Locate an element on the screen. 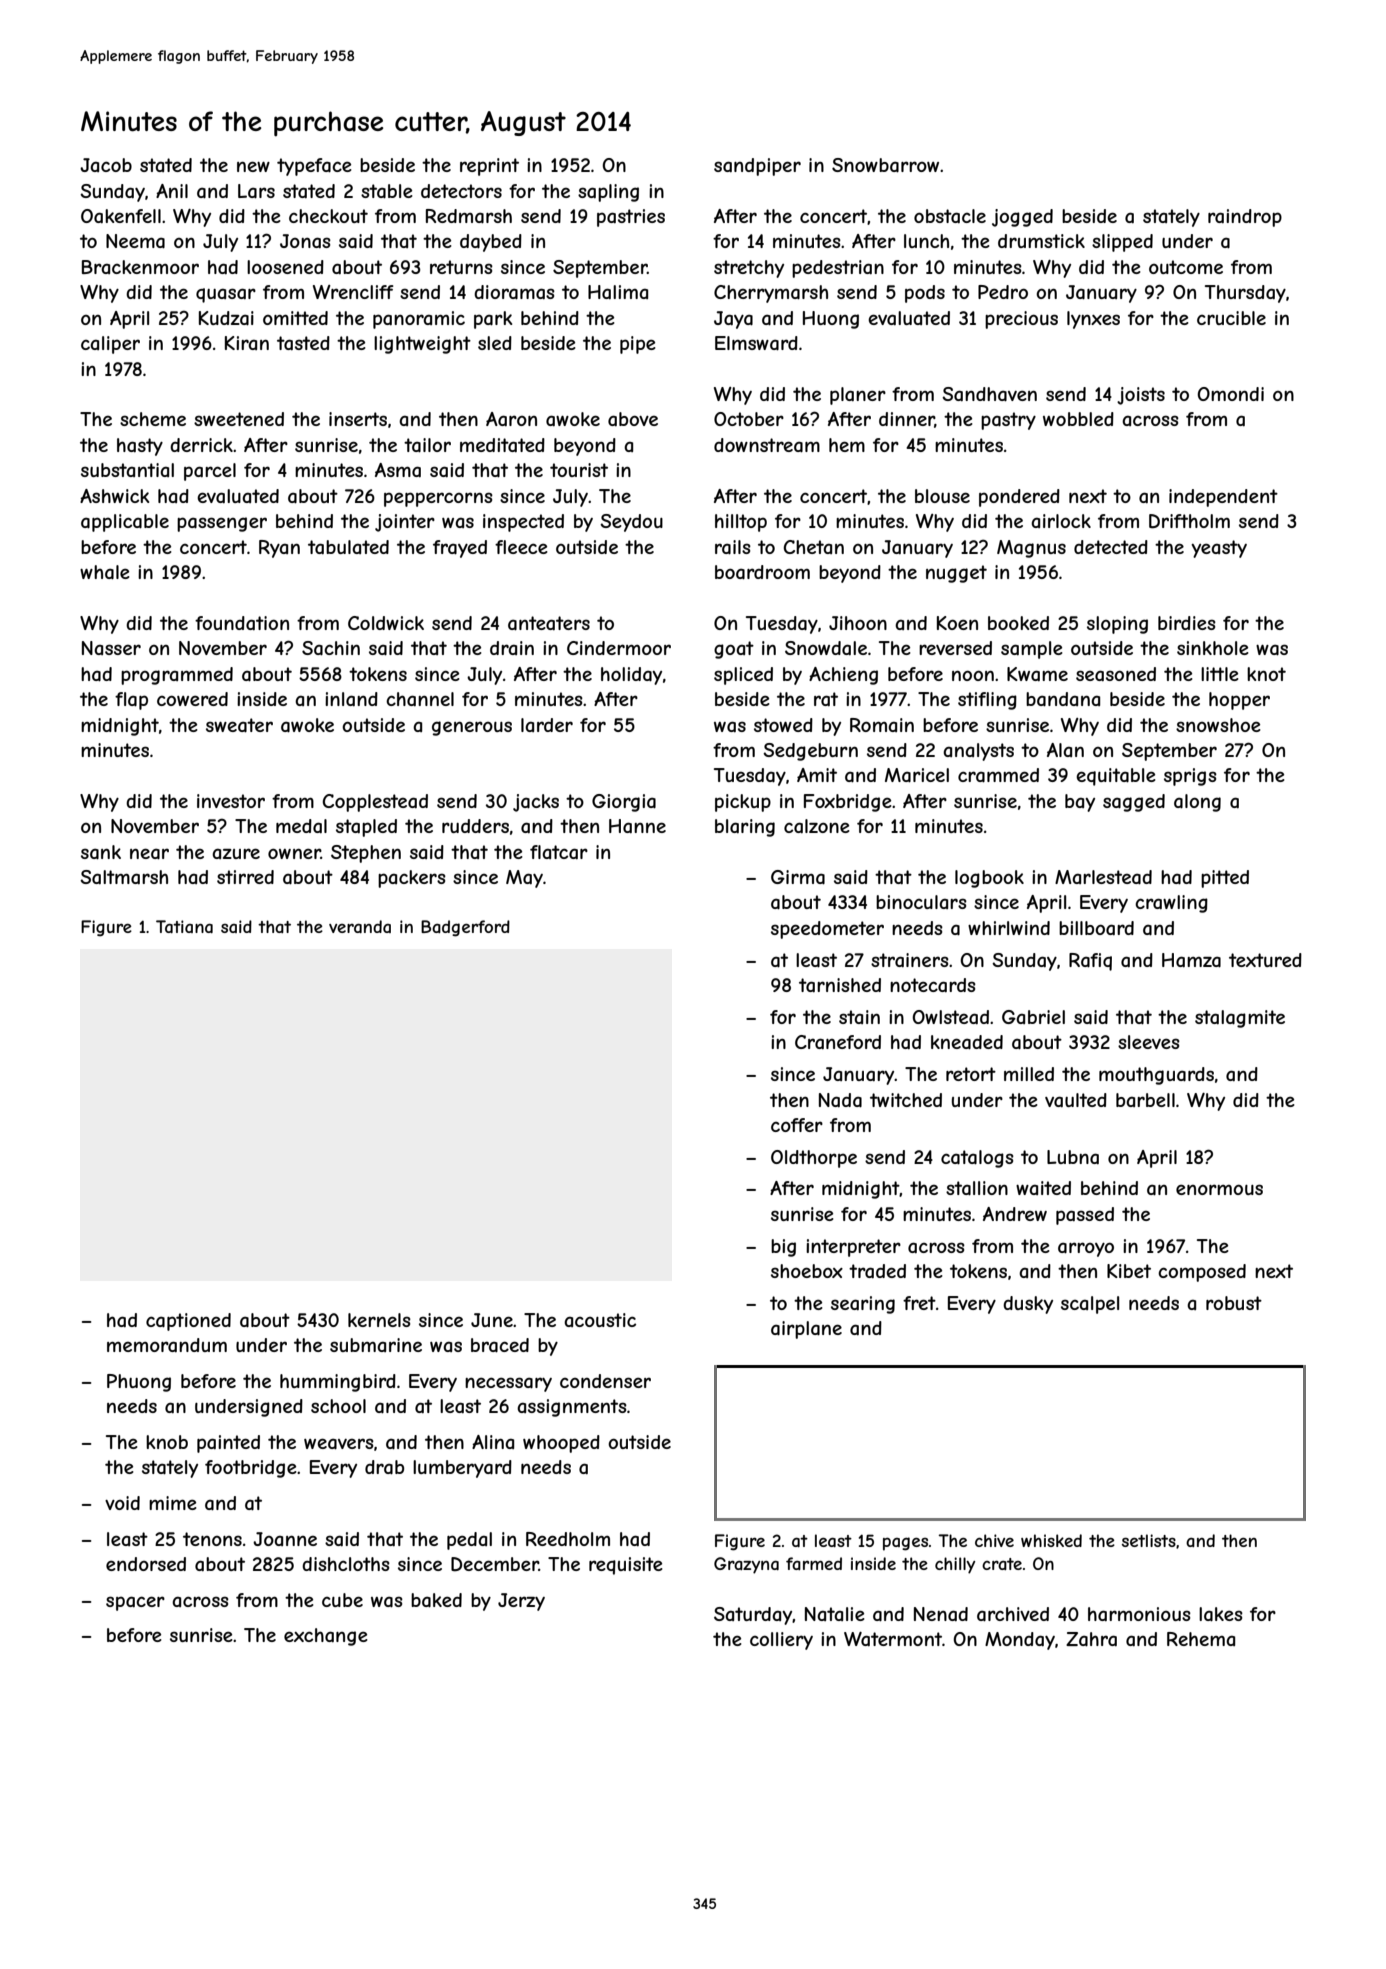 The height and width of the screenshot is (1969, 1386). new is located at coordinates (253, 166).
